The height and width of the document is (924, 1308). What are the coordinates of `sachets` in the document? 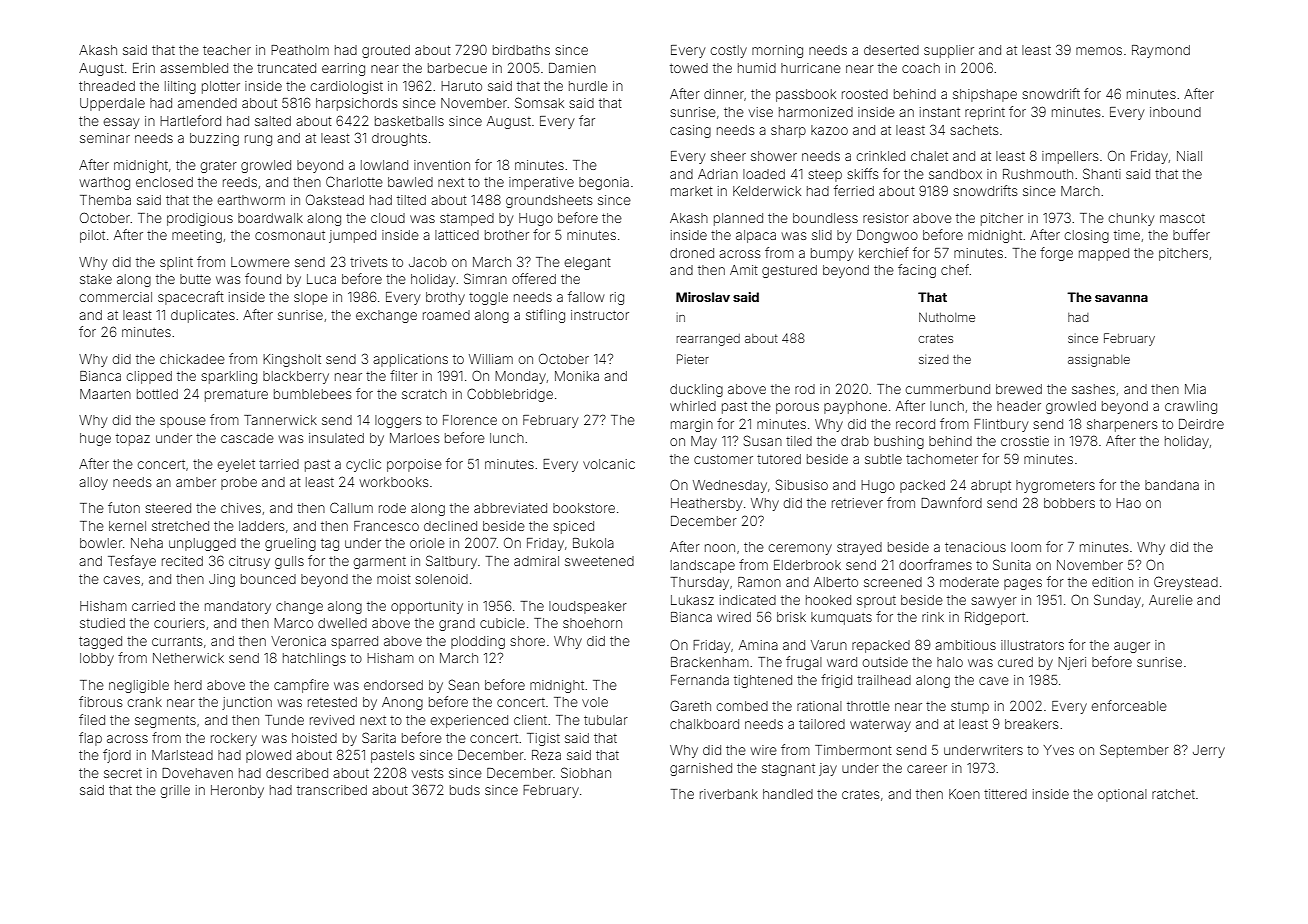 It's located at (974, 130).
